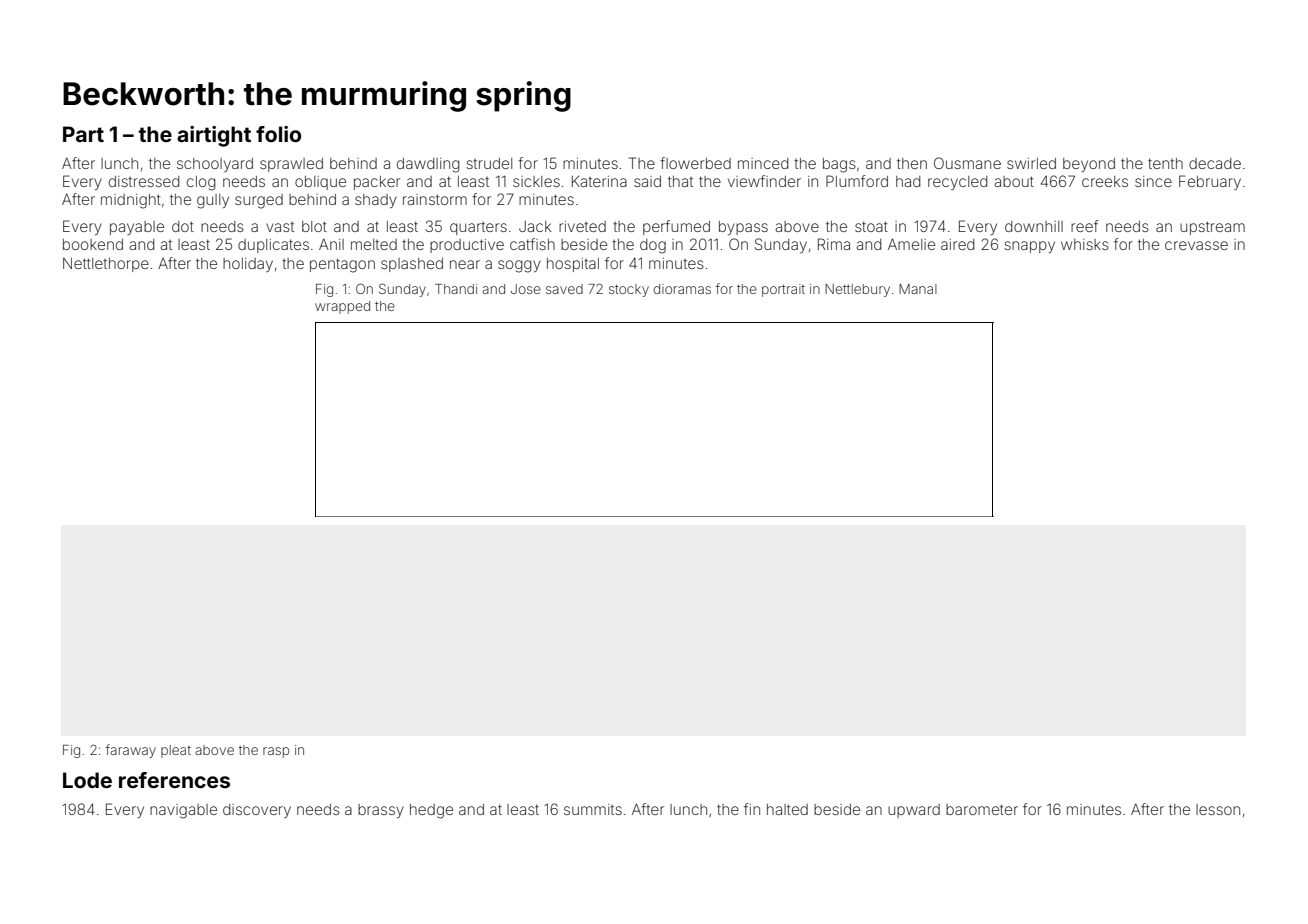  What do you see at coordinates (276, 752) in the screenshot?
I see `rasp` at bounding box center [276, 752].
